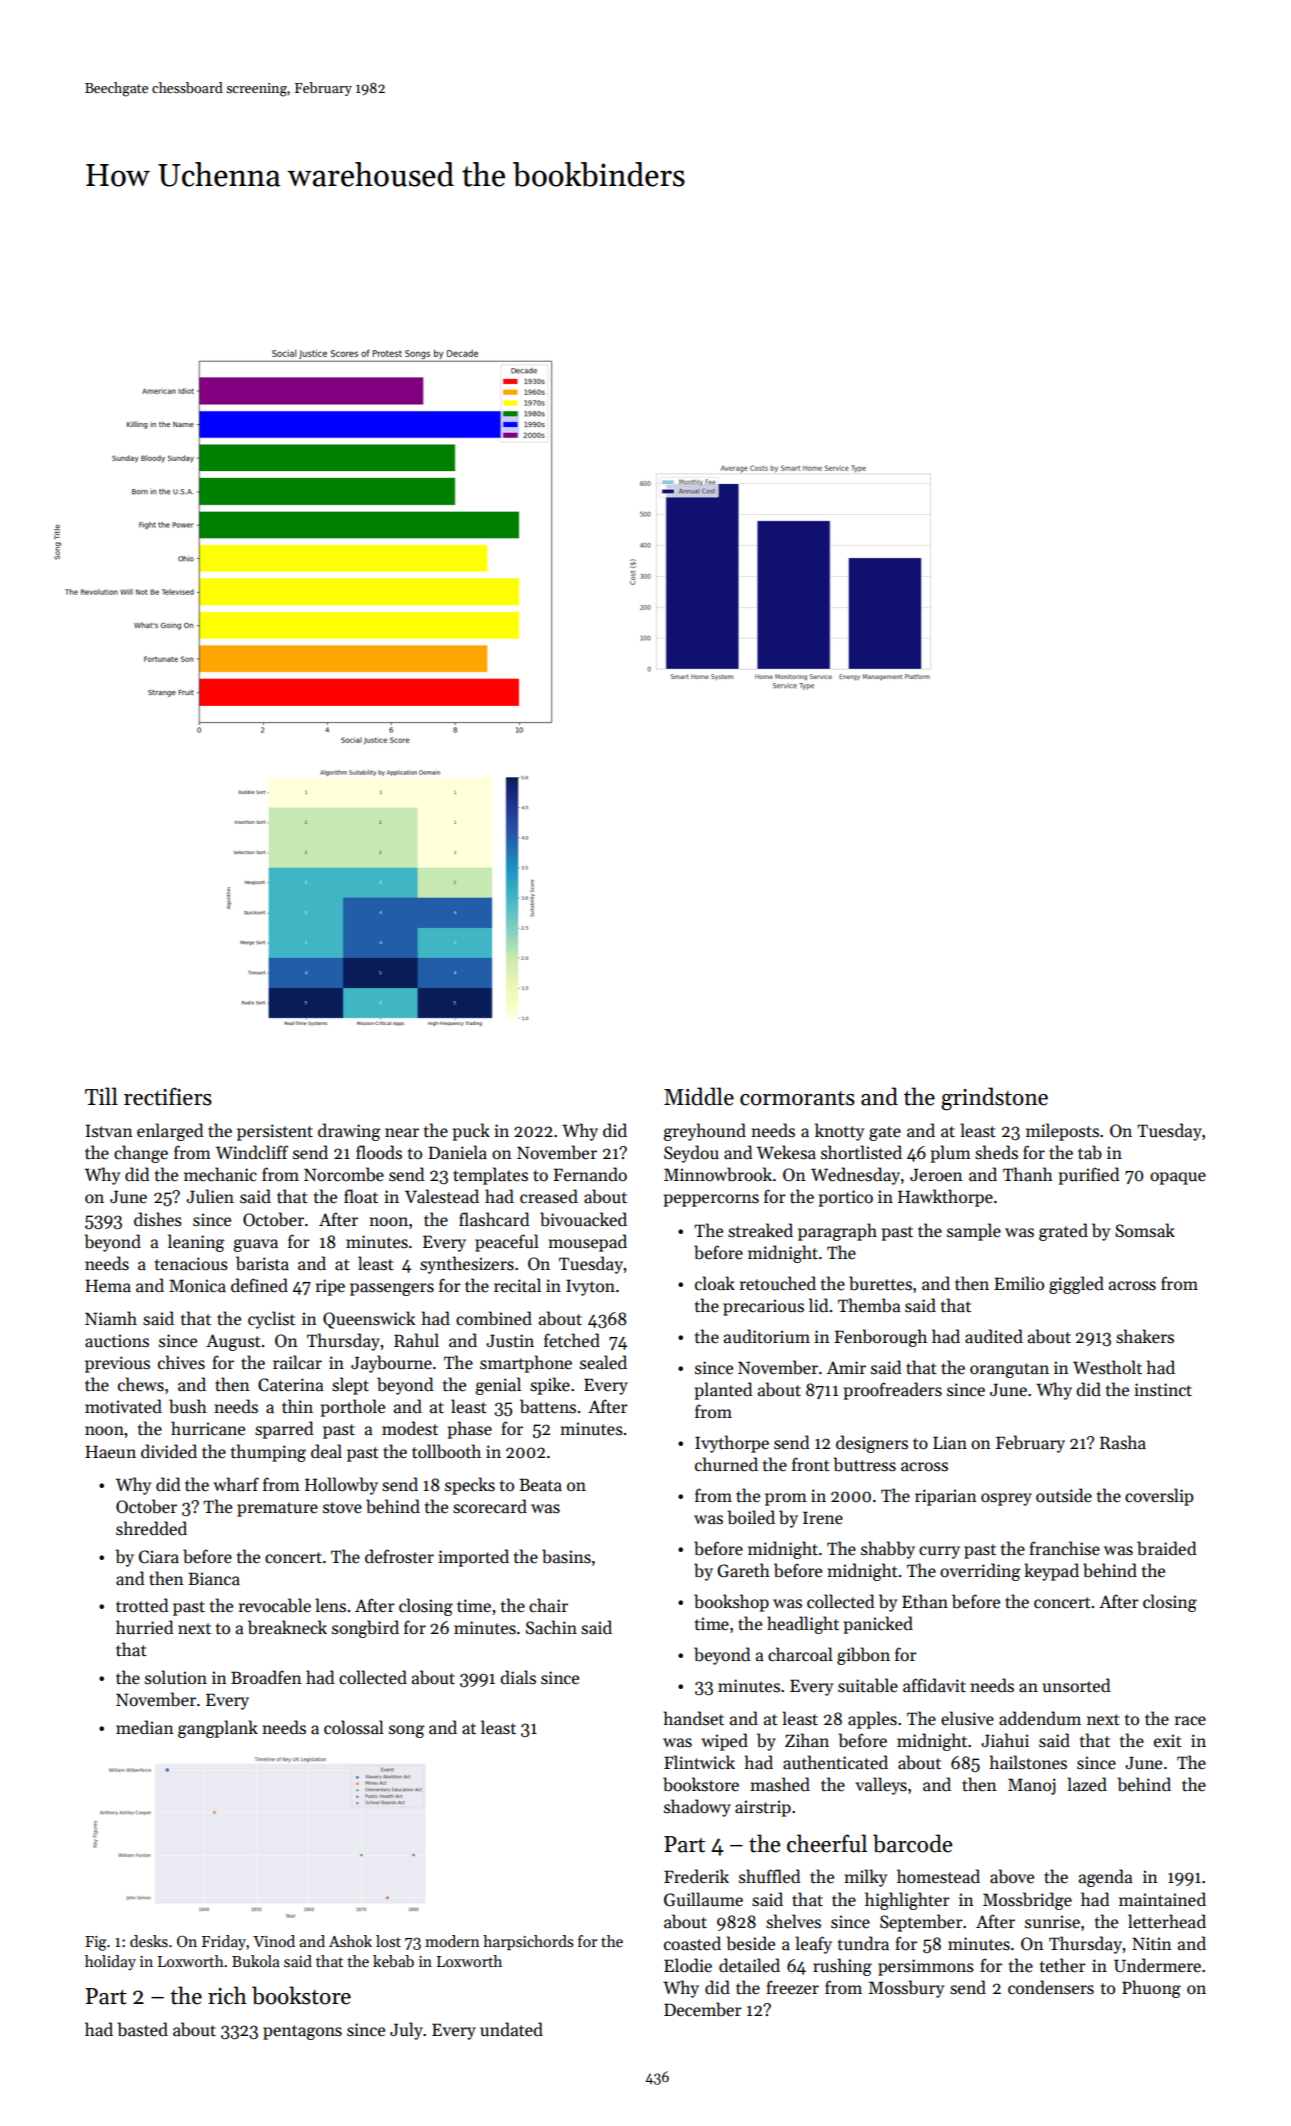  What do you see at coordinates (1145, 1336) in the image?
I see `shakers` at bounding box center [1145, 1336].
